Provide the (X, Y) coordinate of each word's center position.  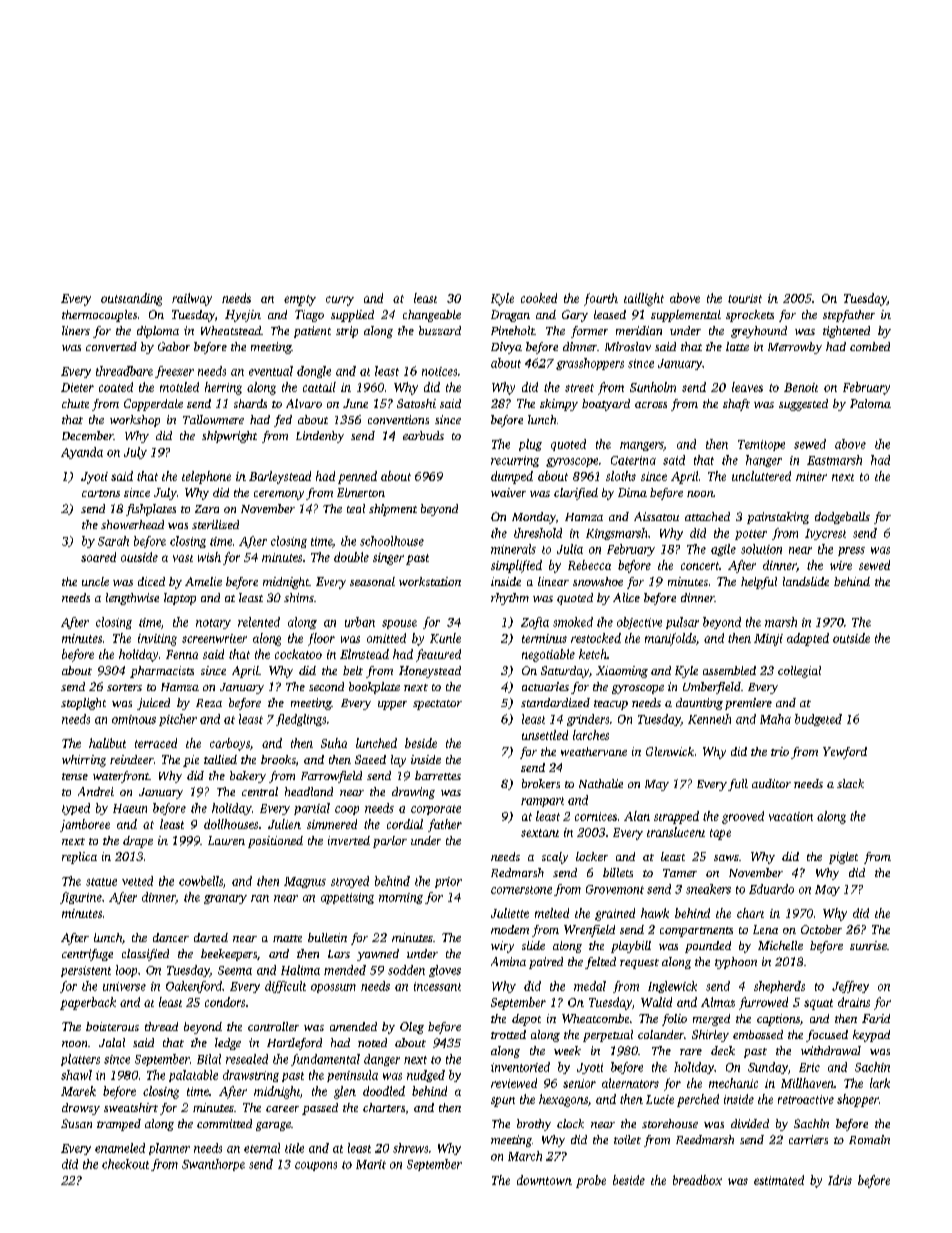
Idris (840, 1180)
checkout (125, 1164)
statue (101, 882)
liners (76, 330)
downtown (544, 1180)
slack (850, 783)
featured (438, 655)
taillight (644, 299)
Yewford (845, 753)
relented (259, 622)
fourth (601, 299)
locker (592, 856)
